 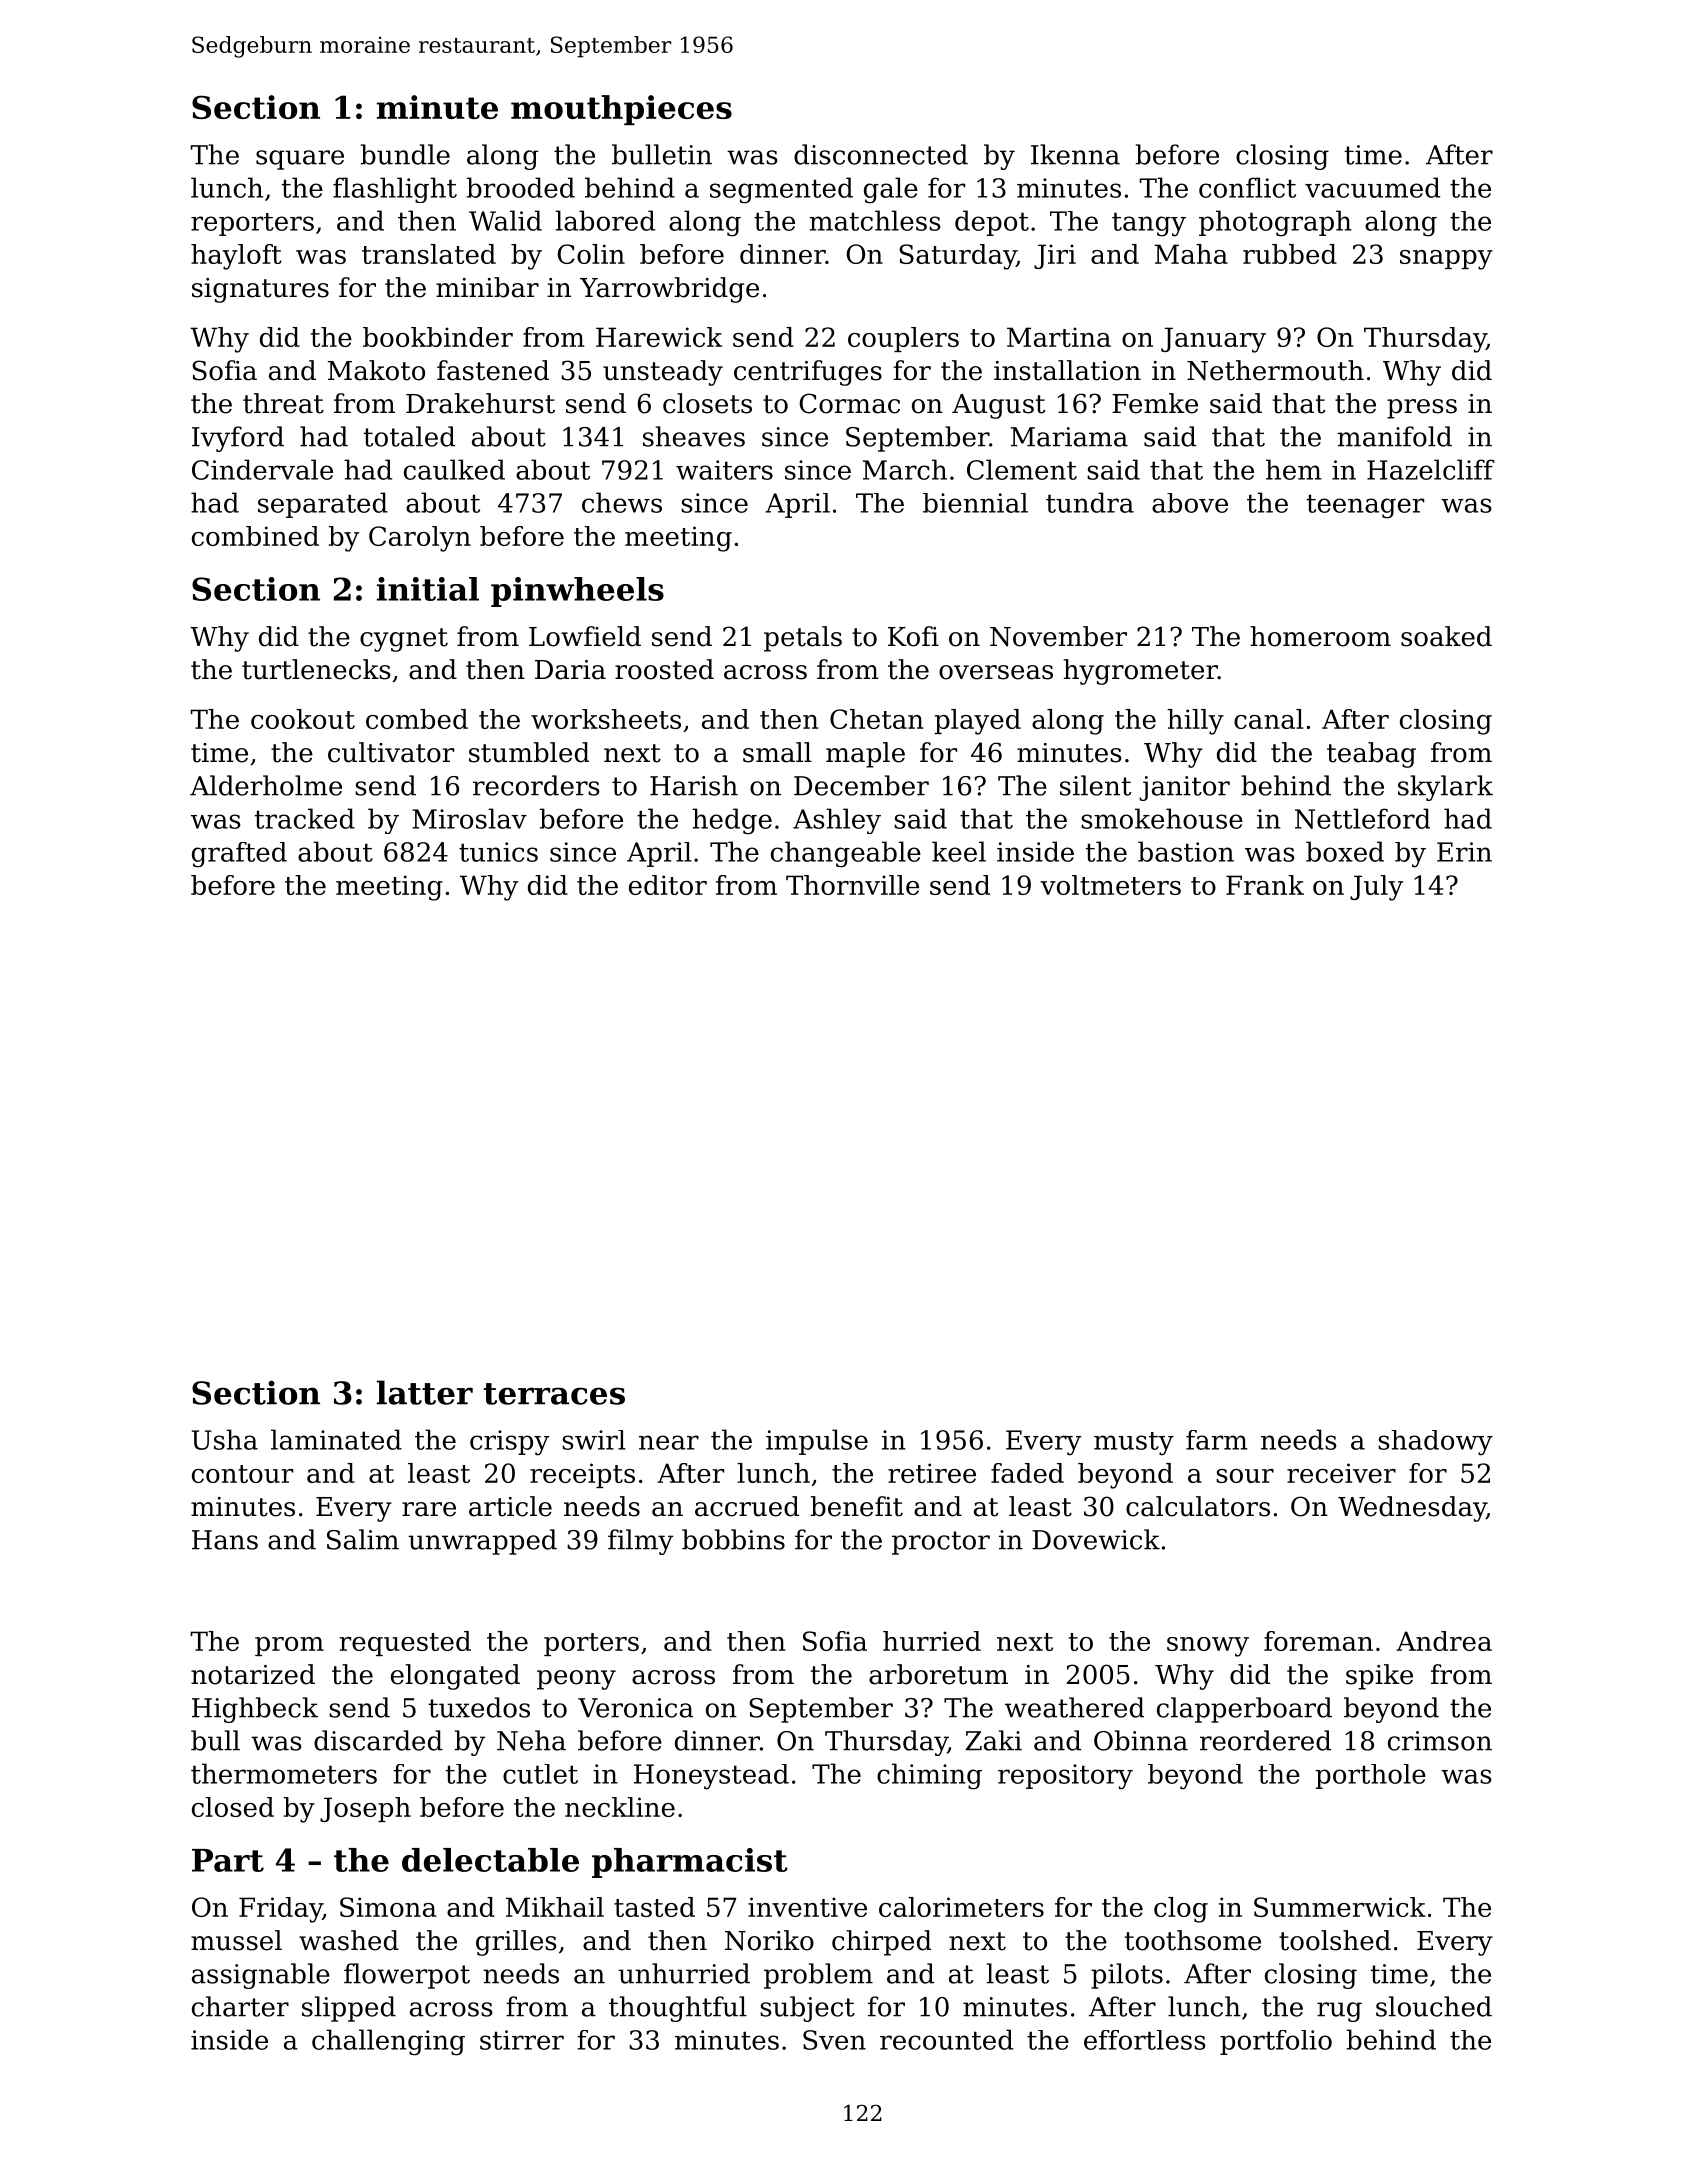 I want to click on clapperboard, so click(x=1244, y=1710).
